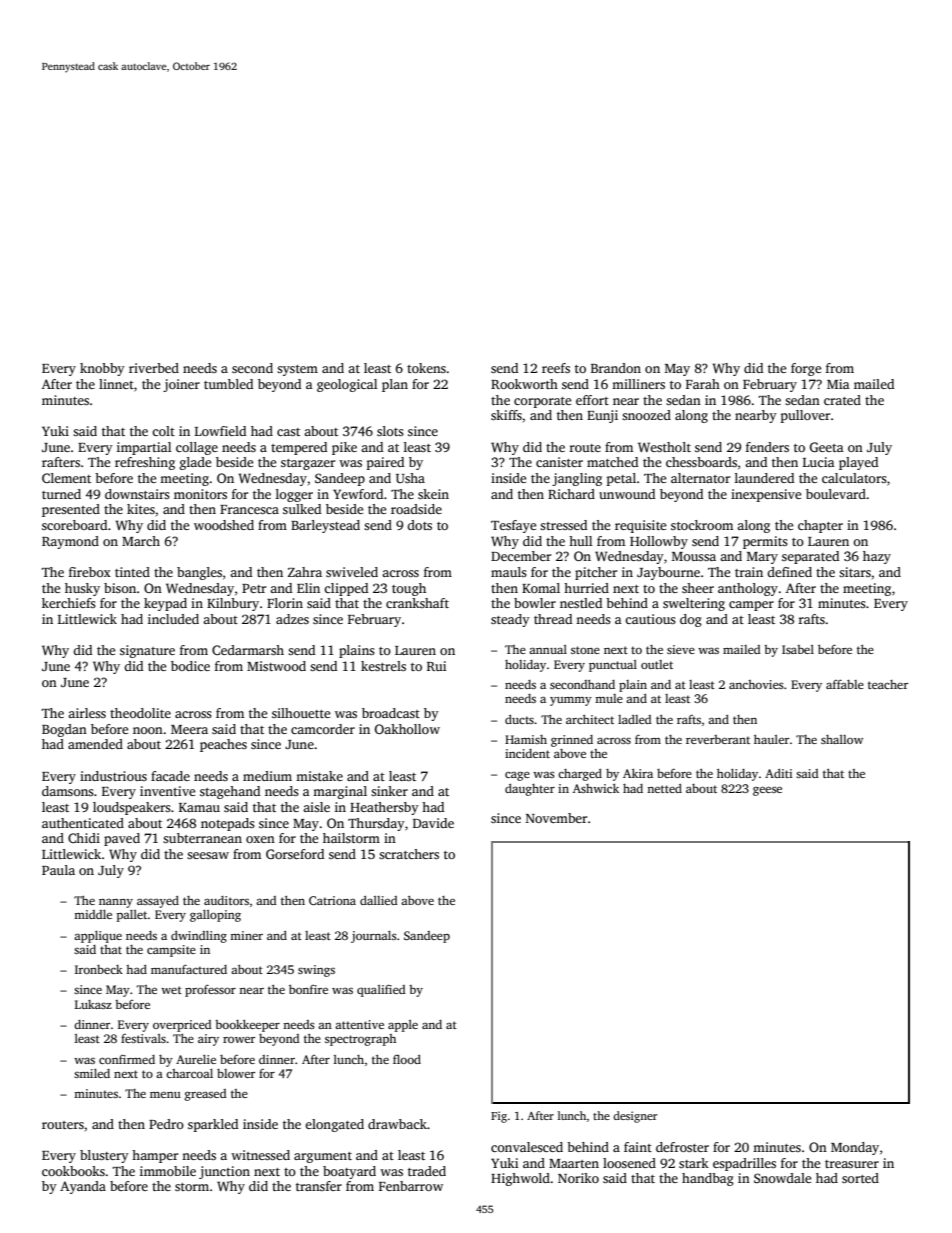  I want to click on designer, so click(635, 1117).
